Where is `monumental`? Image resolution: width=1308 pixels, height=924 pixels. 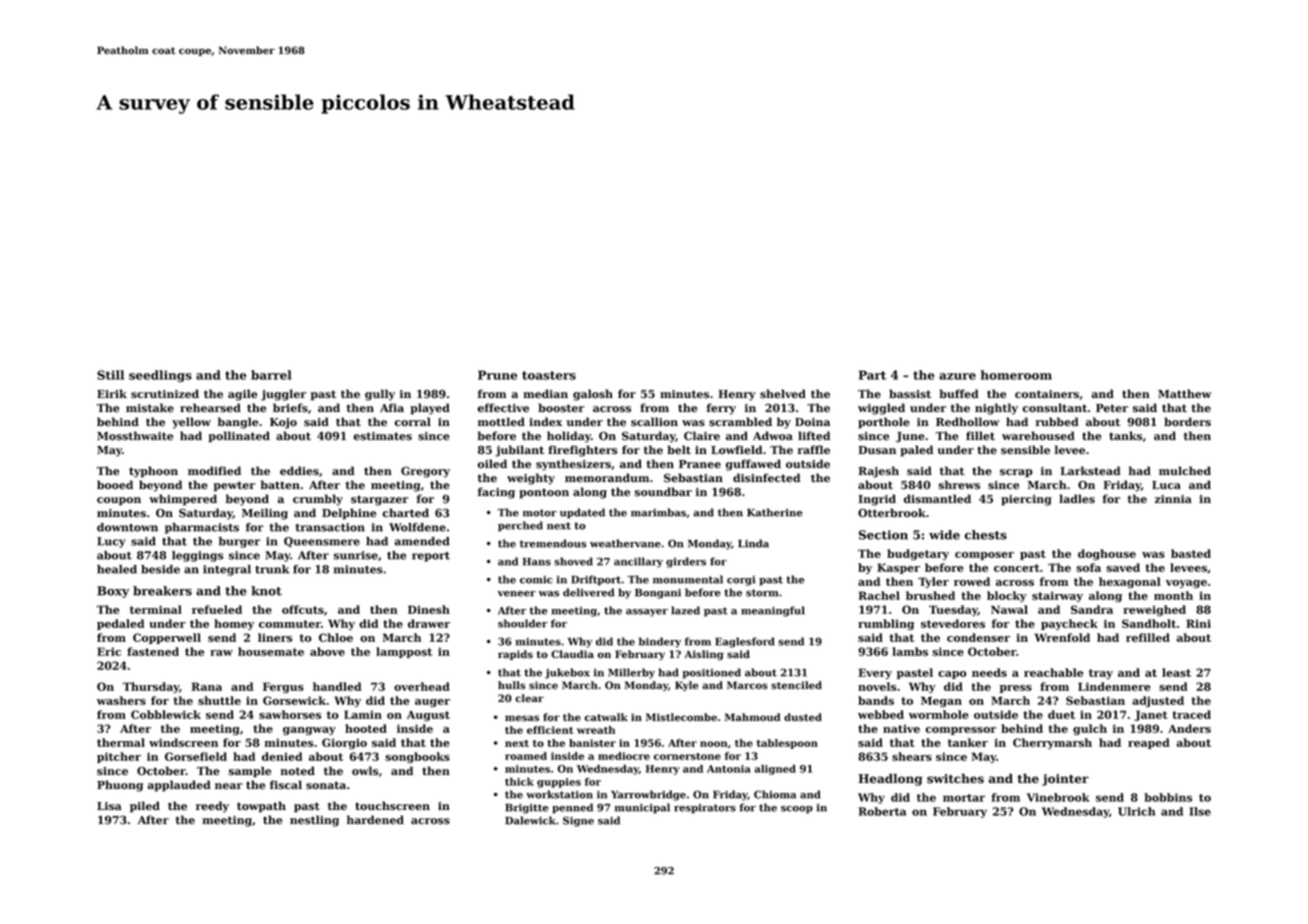 monumental is located at coordinates (688, 579).
